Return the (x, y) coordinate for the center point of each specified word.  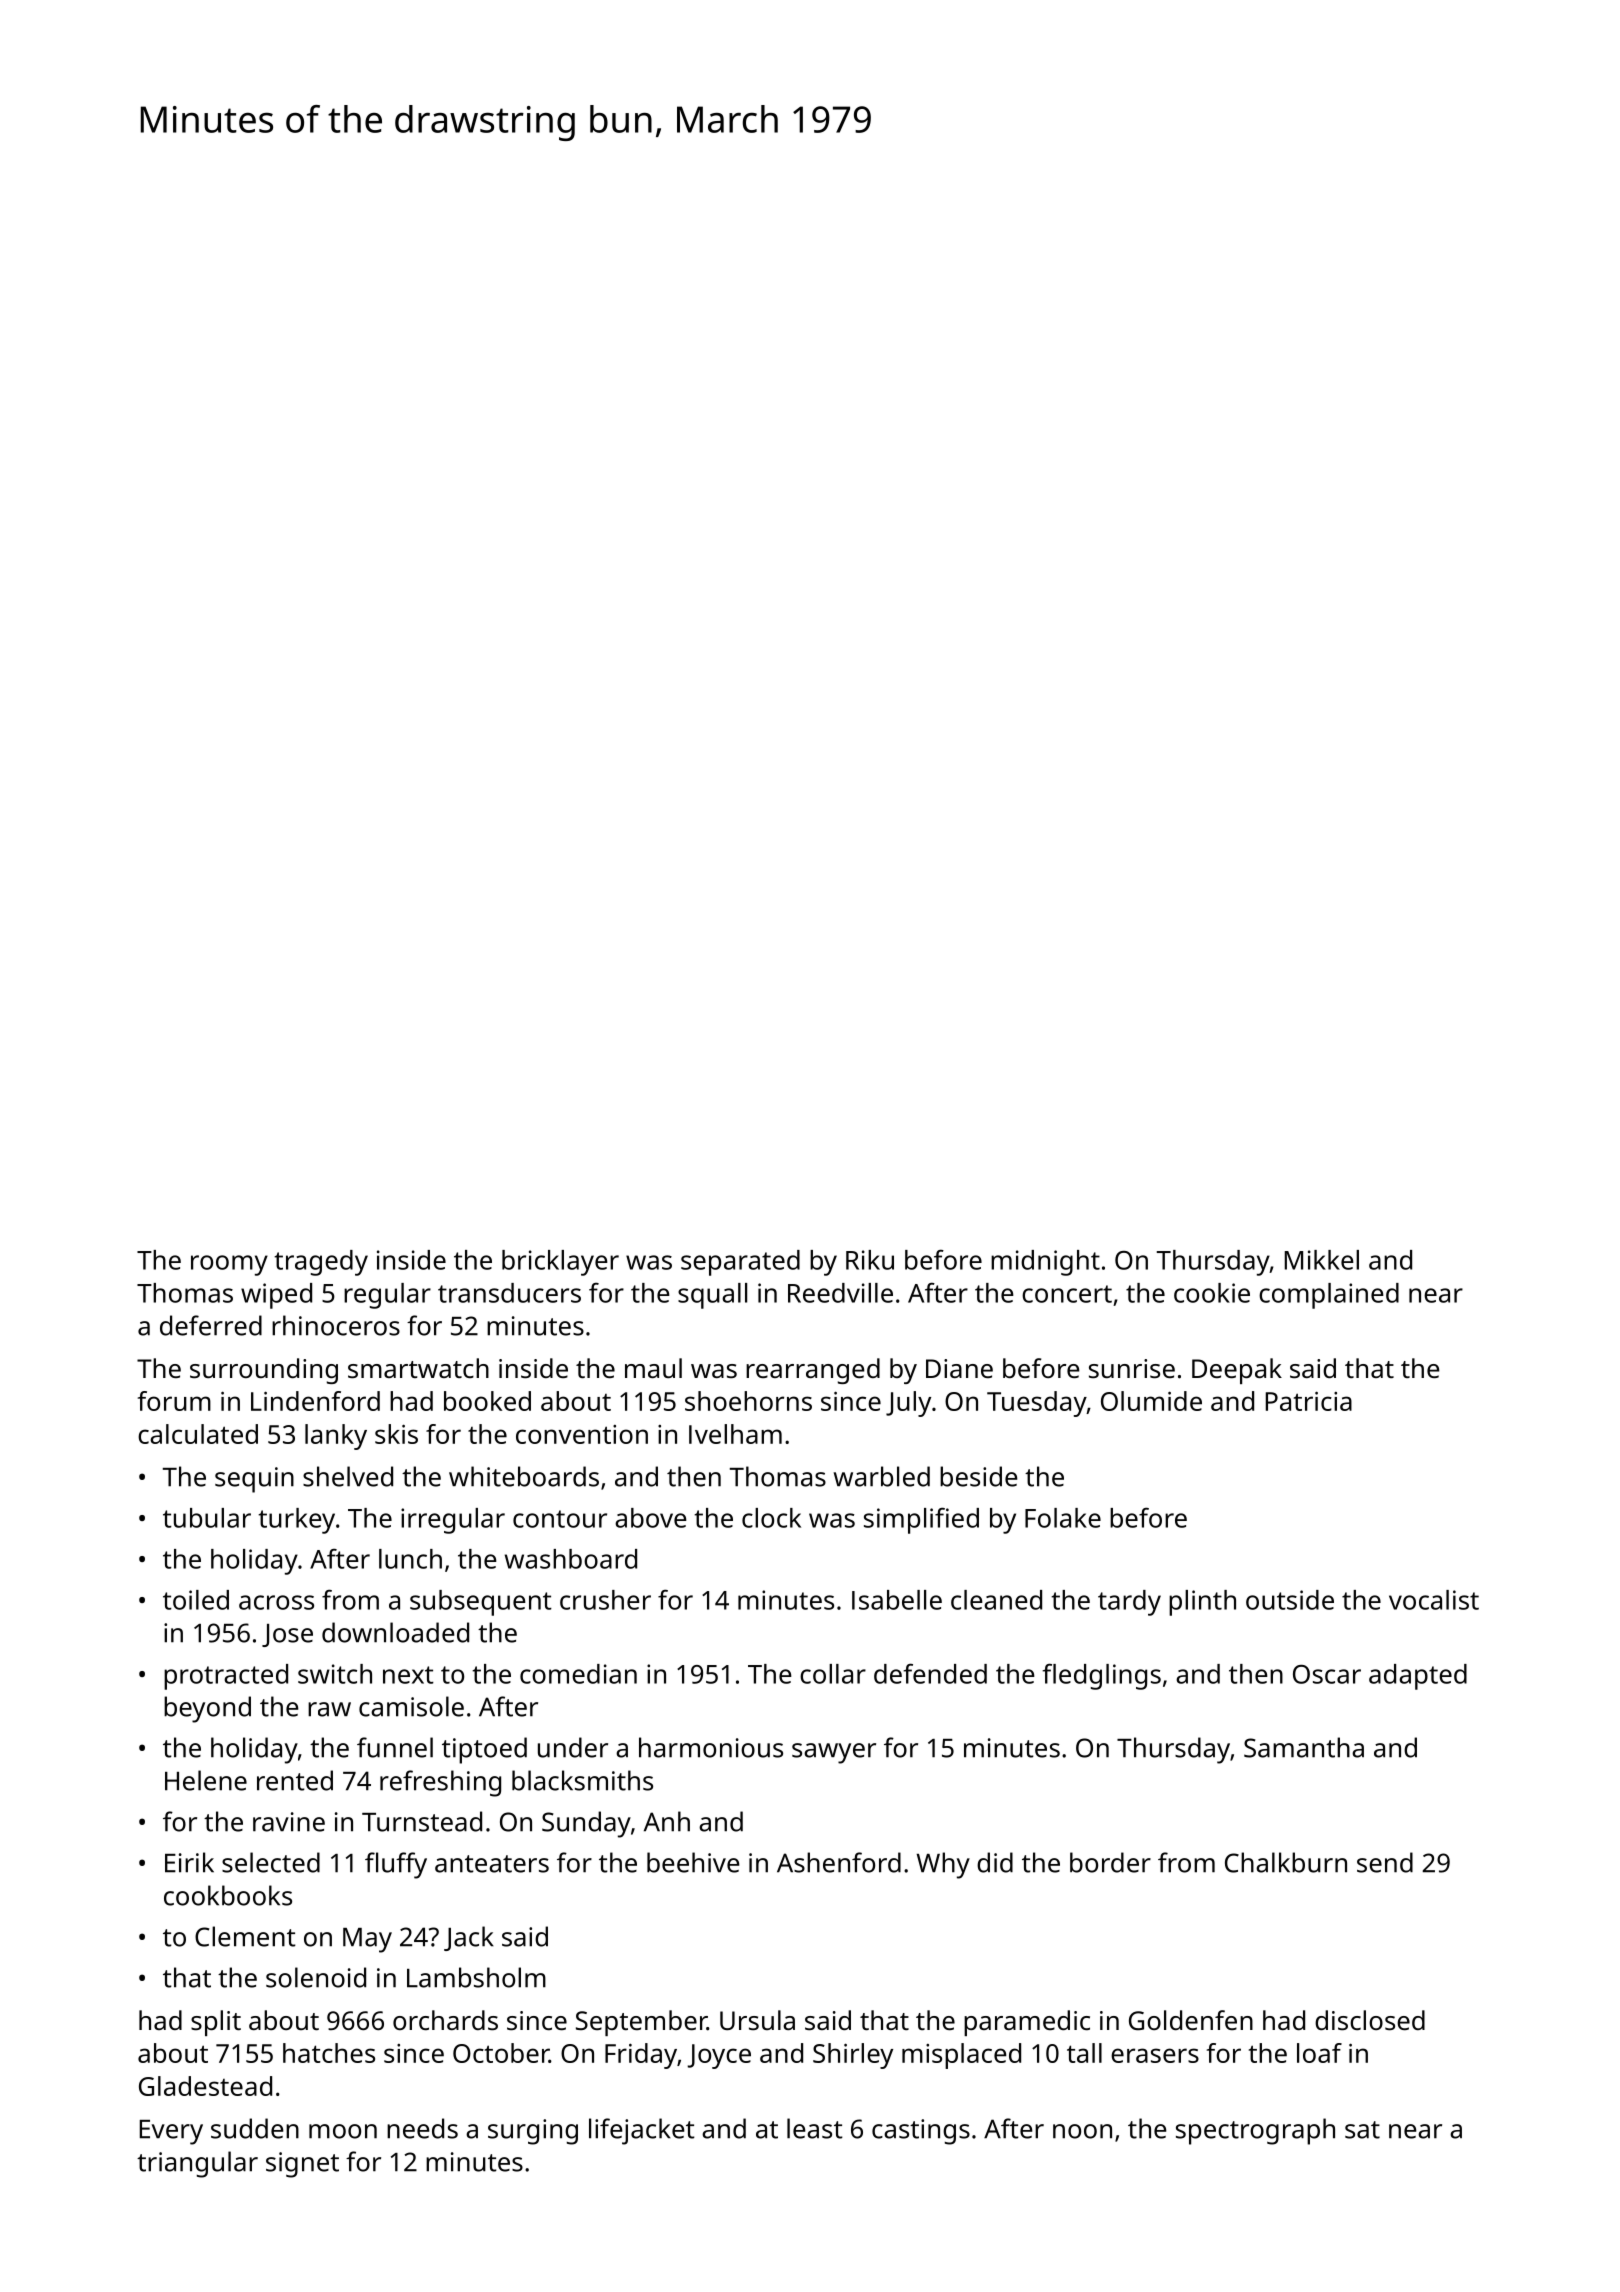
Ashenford (839, 1862)
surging (533, 2132)
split (216, 2023)
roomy (229, 1265)
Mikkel (1322, 1260)
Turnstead (422, 1821)
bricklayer (560, 1263)
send (1385, 1862)
